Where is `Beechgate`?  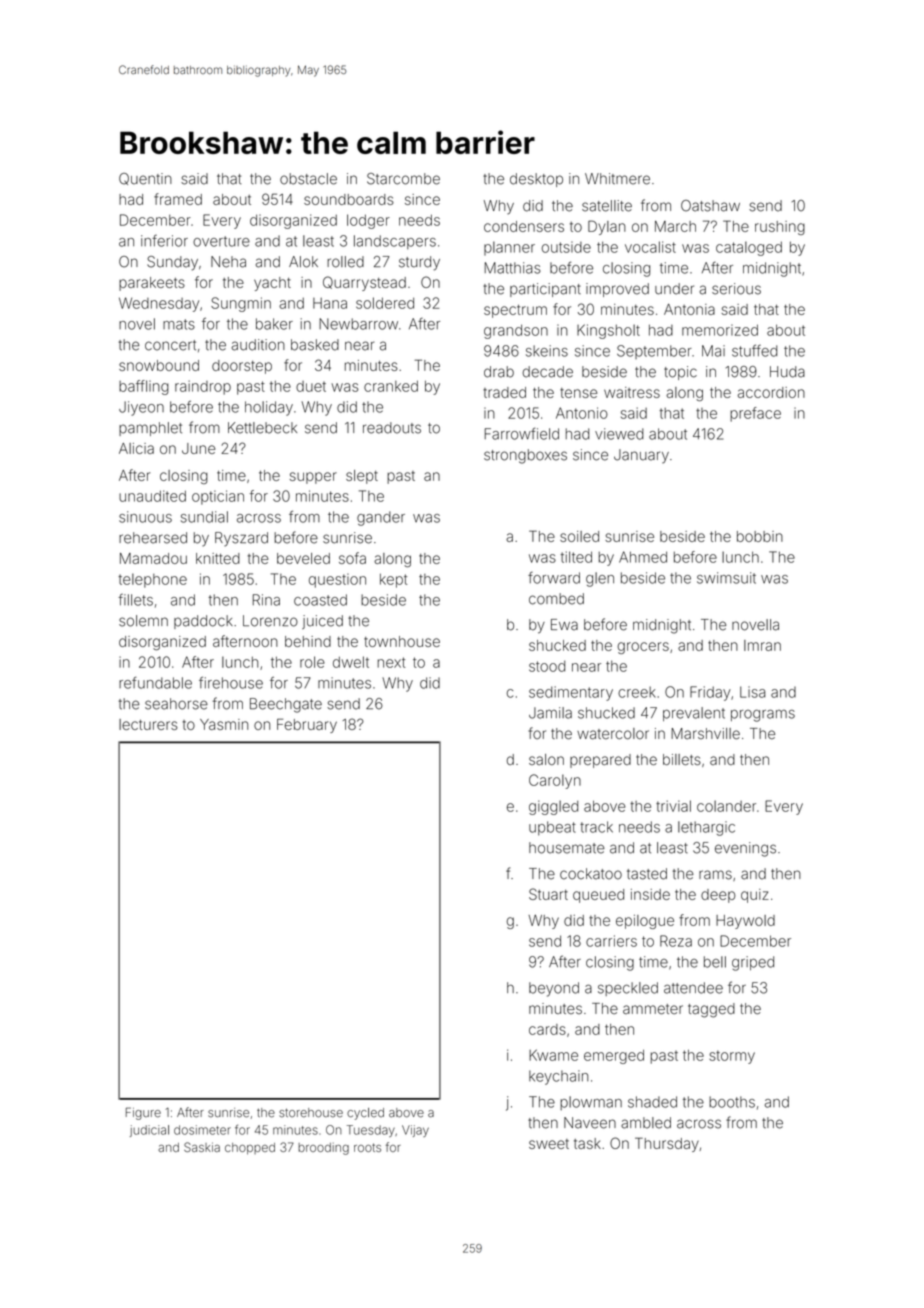 Beechgate is located at coordinates (286, 705).
